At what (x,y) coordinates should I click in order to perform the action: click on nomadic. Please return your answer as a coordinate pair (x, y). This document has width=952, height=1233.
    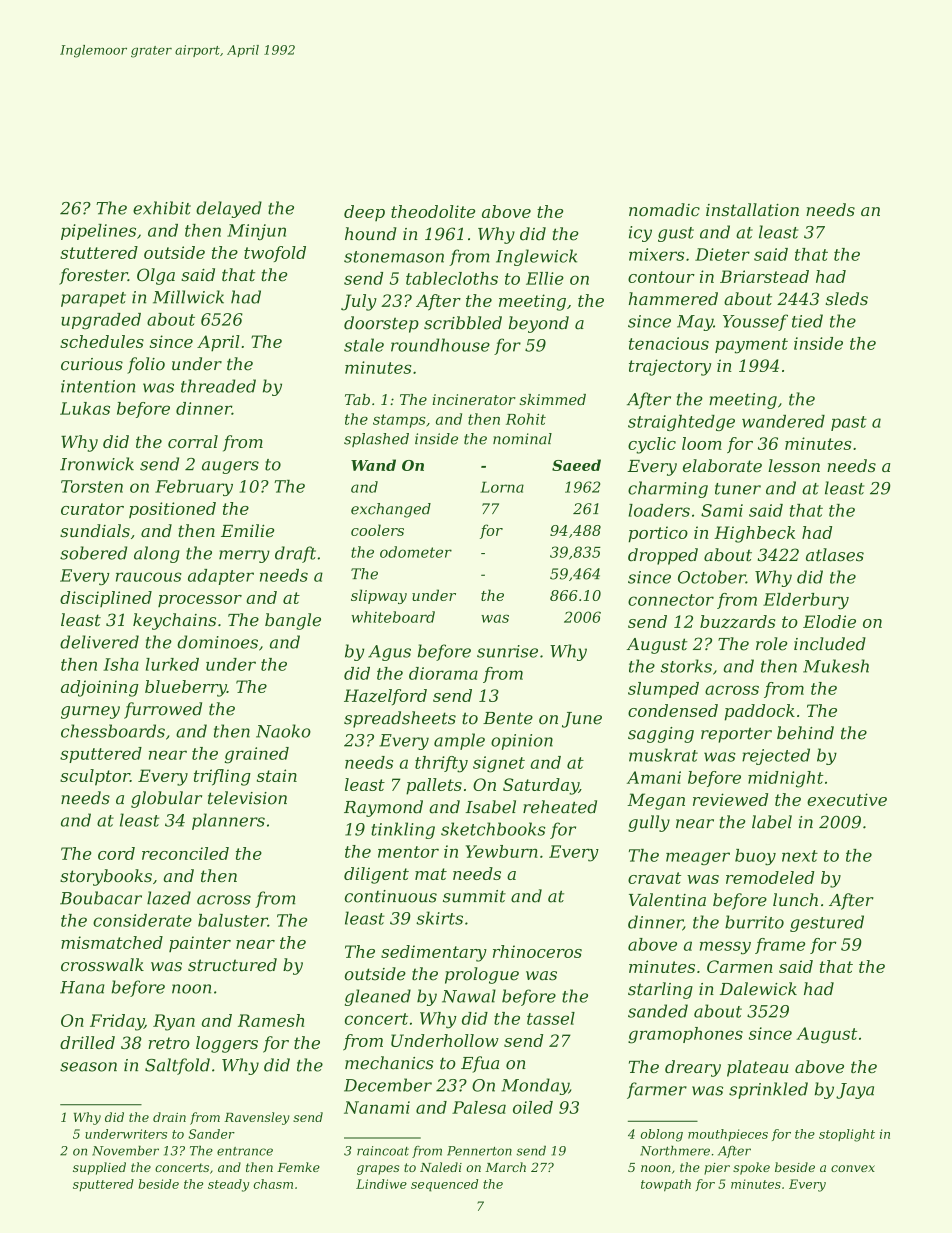
    Looking at the image, I should click on (664, 210).
